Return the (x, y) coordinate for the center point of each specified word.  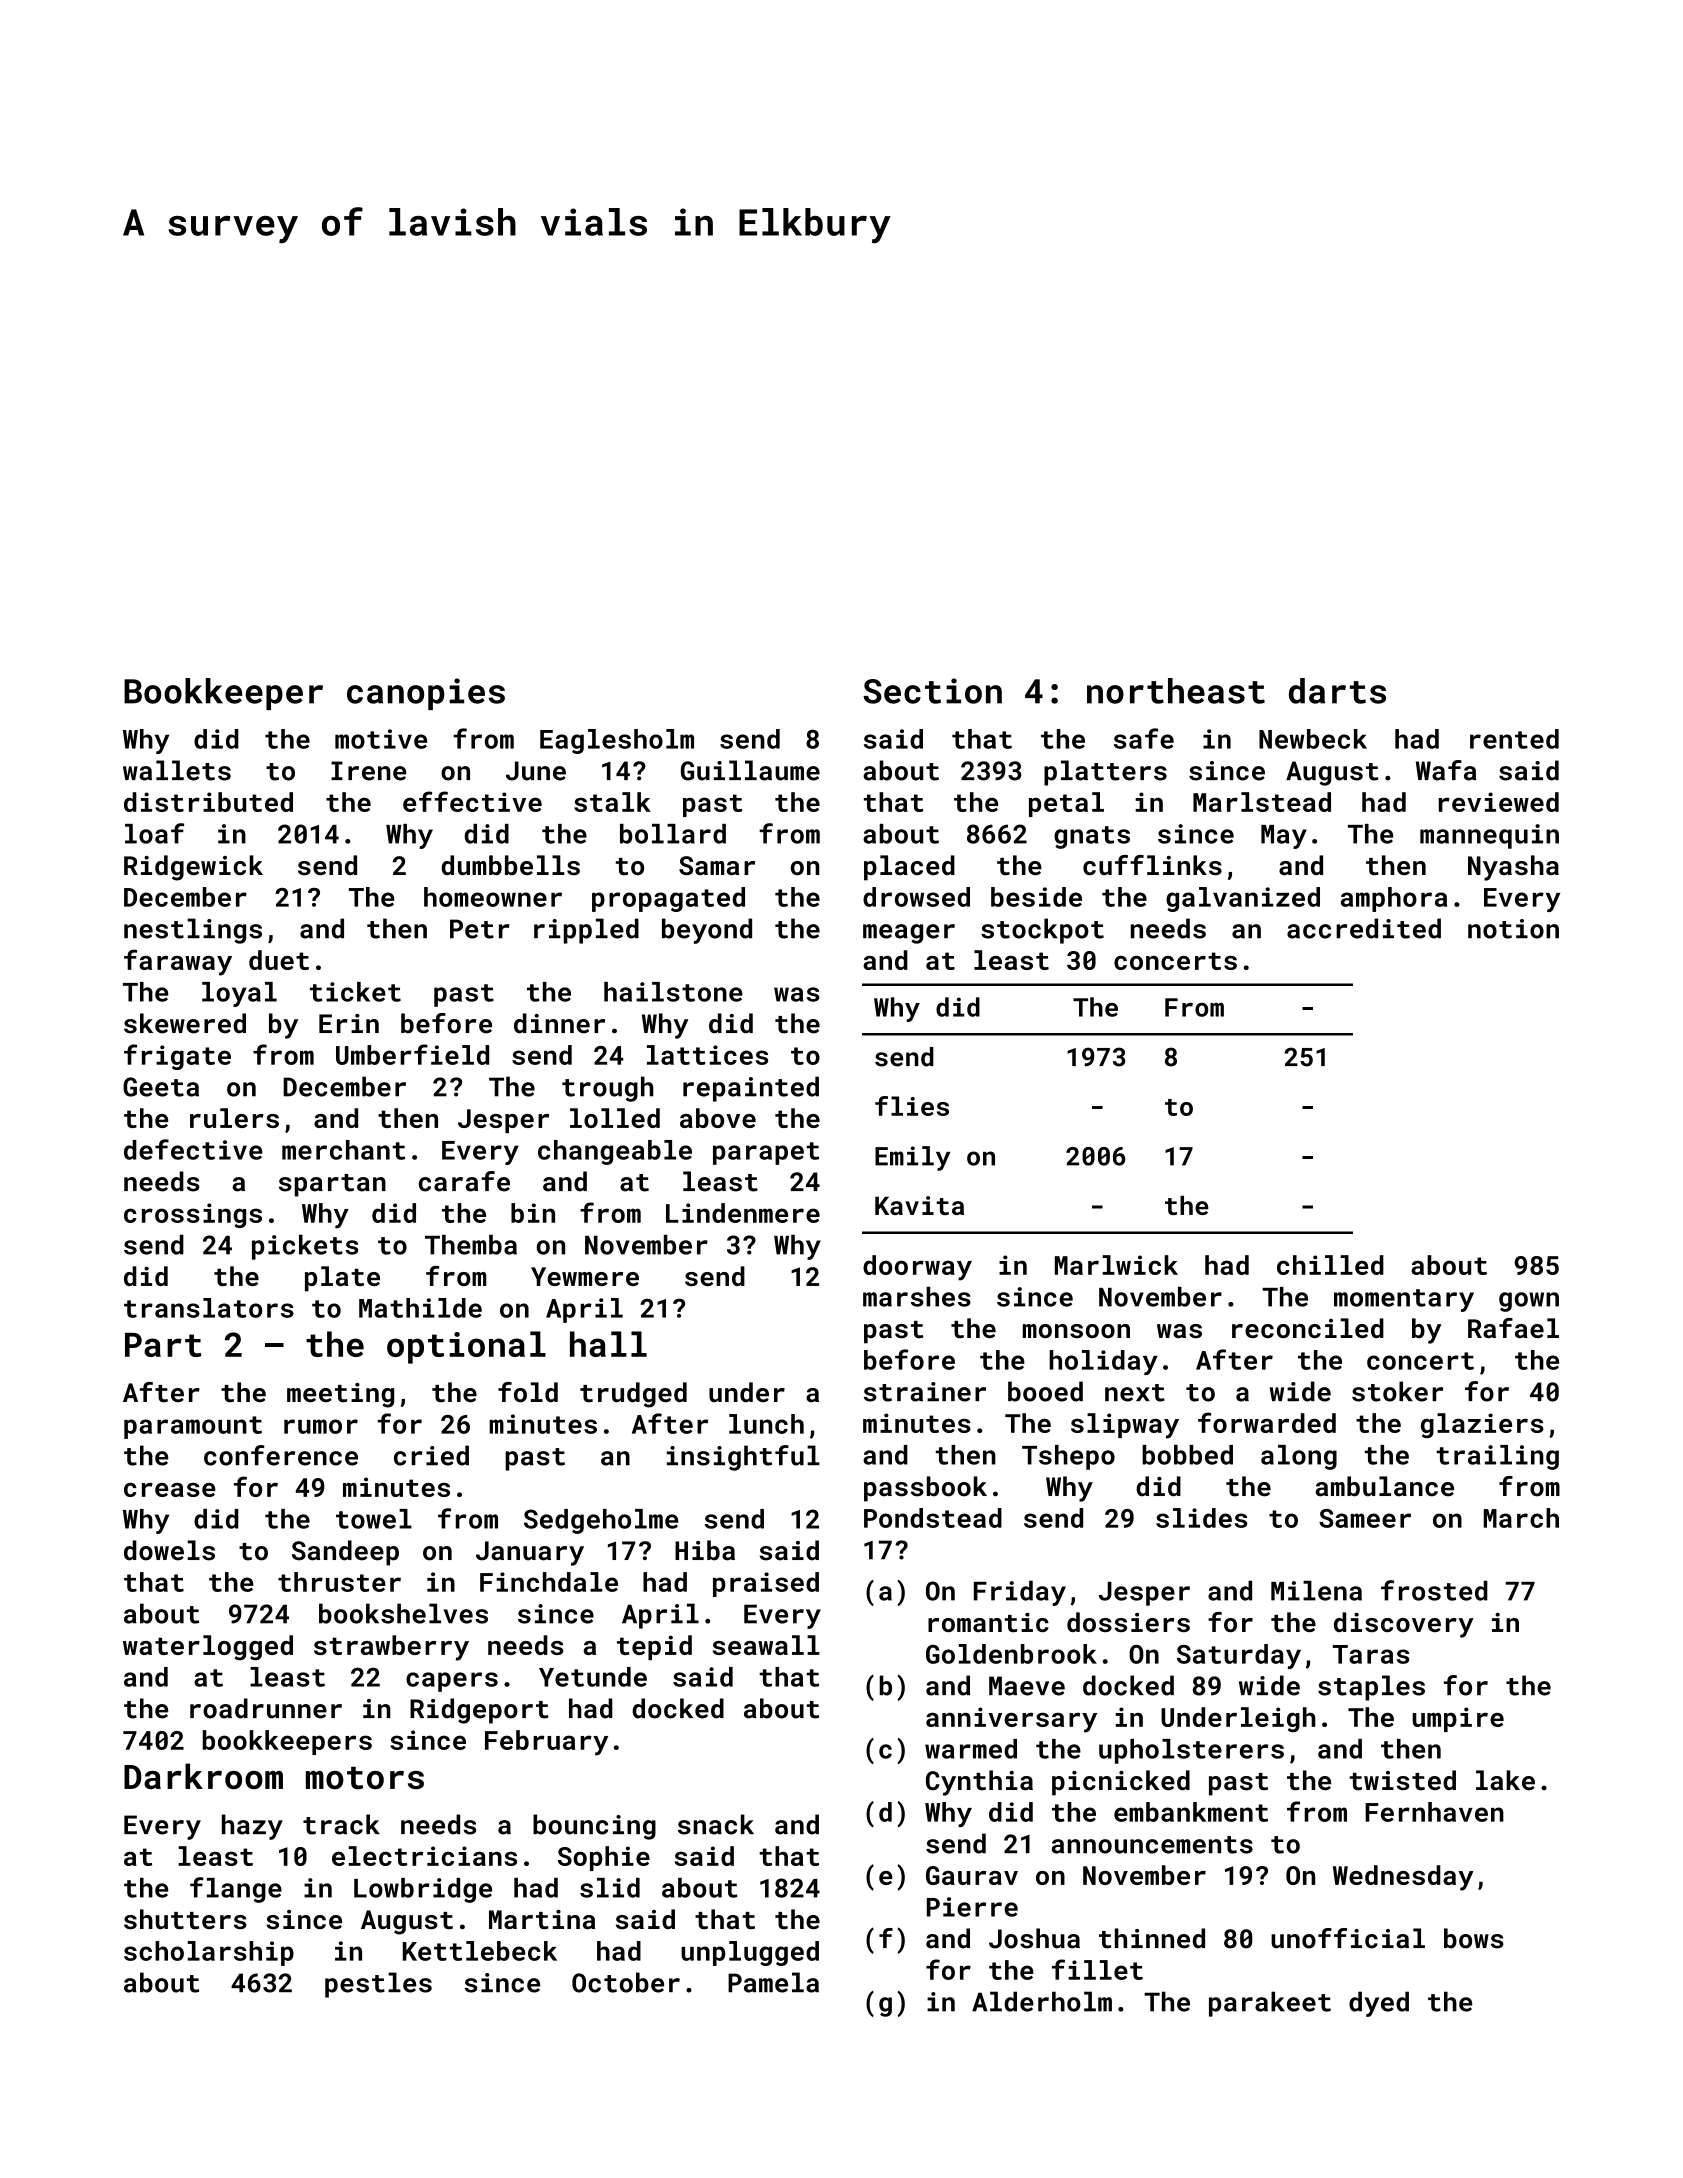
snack (716, 1824)
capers (452, 1682)
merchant (343, 1150)
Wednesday (1403, 1878)
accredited (1364, 928)
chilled (1330, 1265)
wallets (177, 770)
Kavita (919, 1205)
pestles (378, 1985)
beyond (707, 931)
